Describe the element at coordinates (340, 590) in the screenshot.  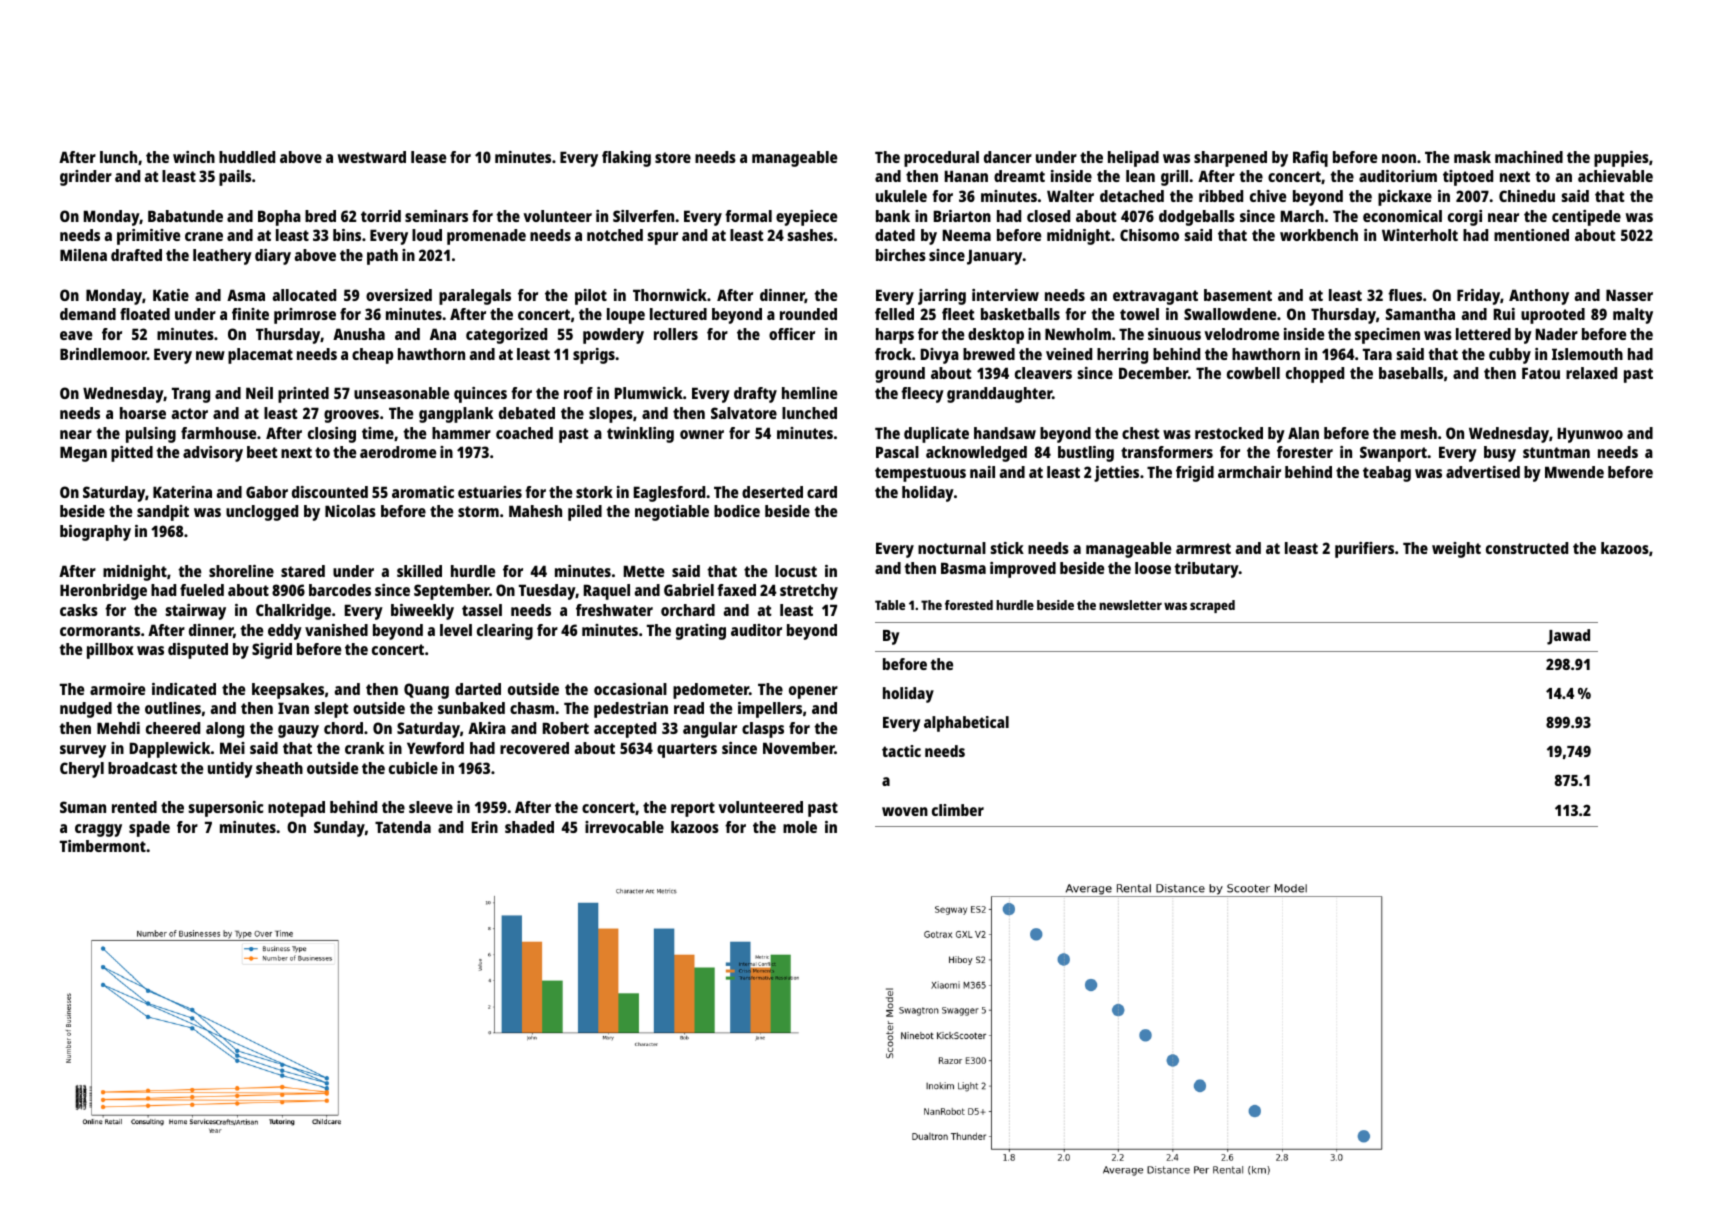
I see `barcodes` at that location.
